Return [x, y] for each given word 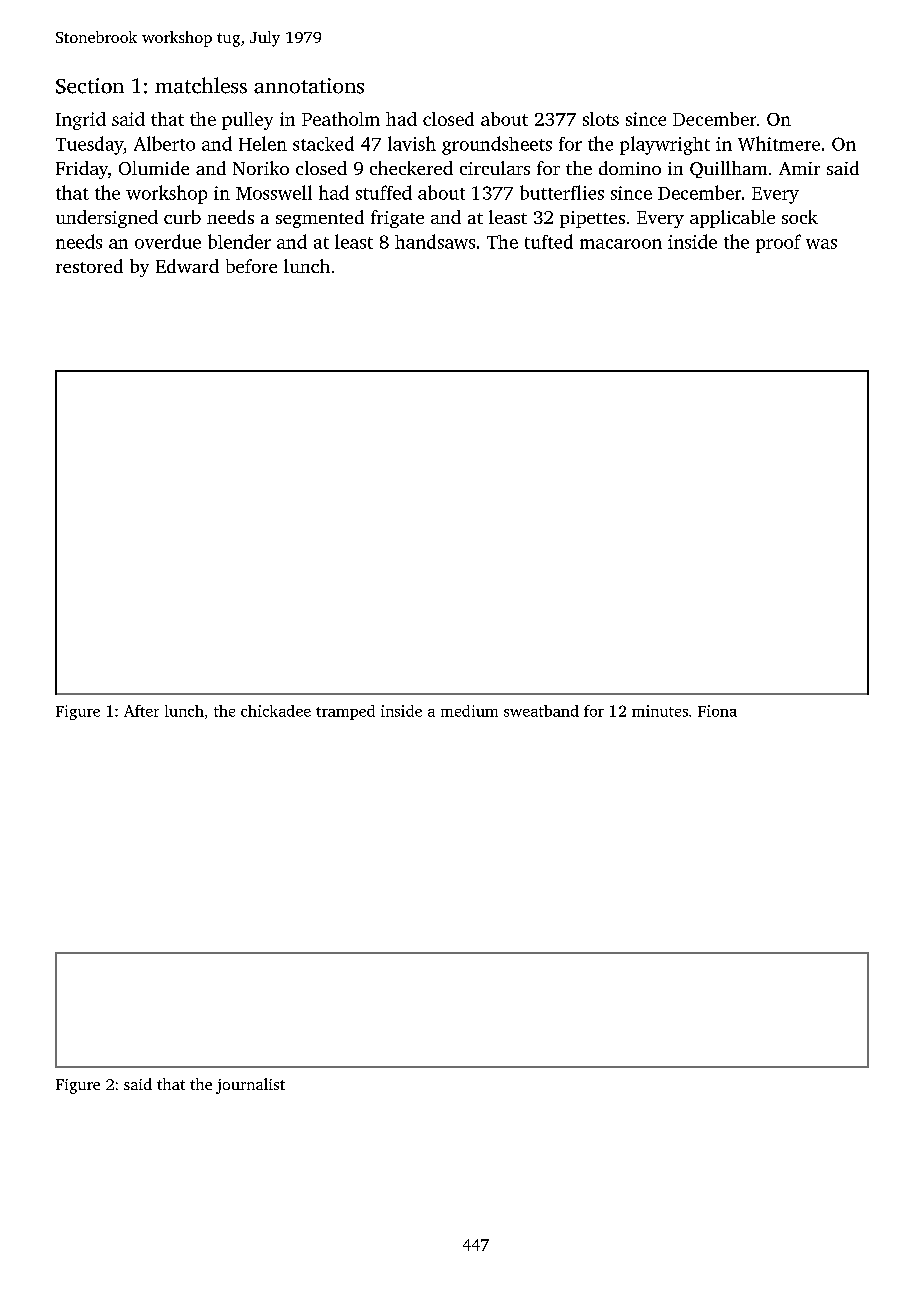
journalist [250, 1086]
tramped [345, 712]
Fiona [717, 711]
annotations [309, 86]
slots [601, 119]
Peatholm [341, 119]
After [141, 711]
